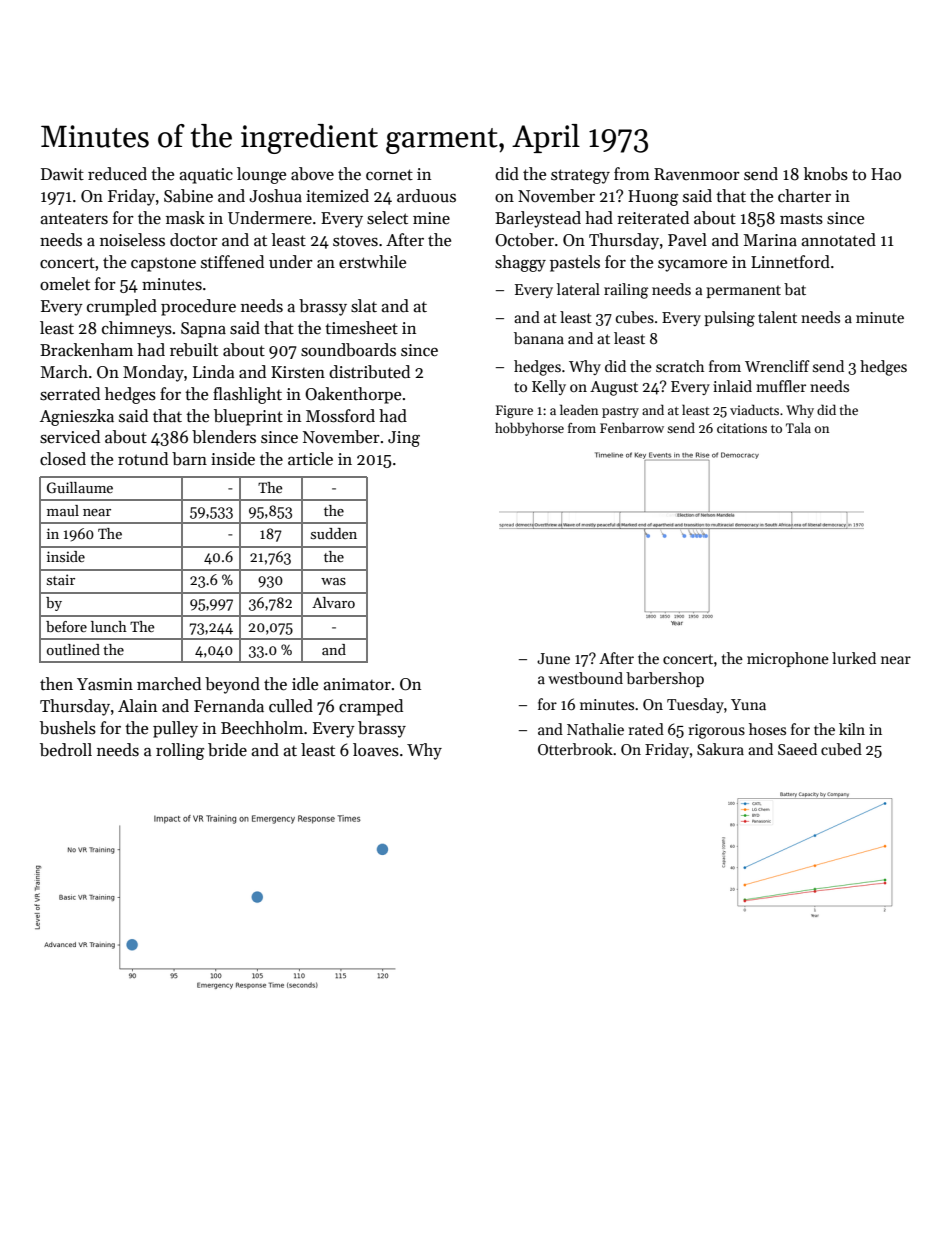 Image resolution: width=952 pixels, height=1233 pixels. I want to click on capstone, so click(163, 264).
